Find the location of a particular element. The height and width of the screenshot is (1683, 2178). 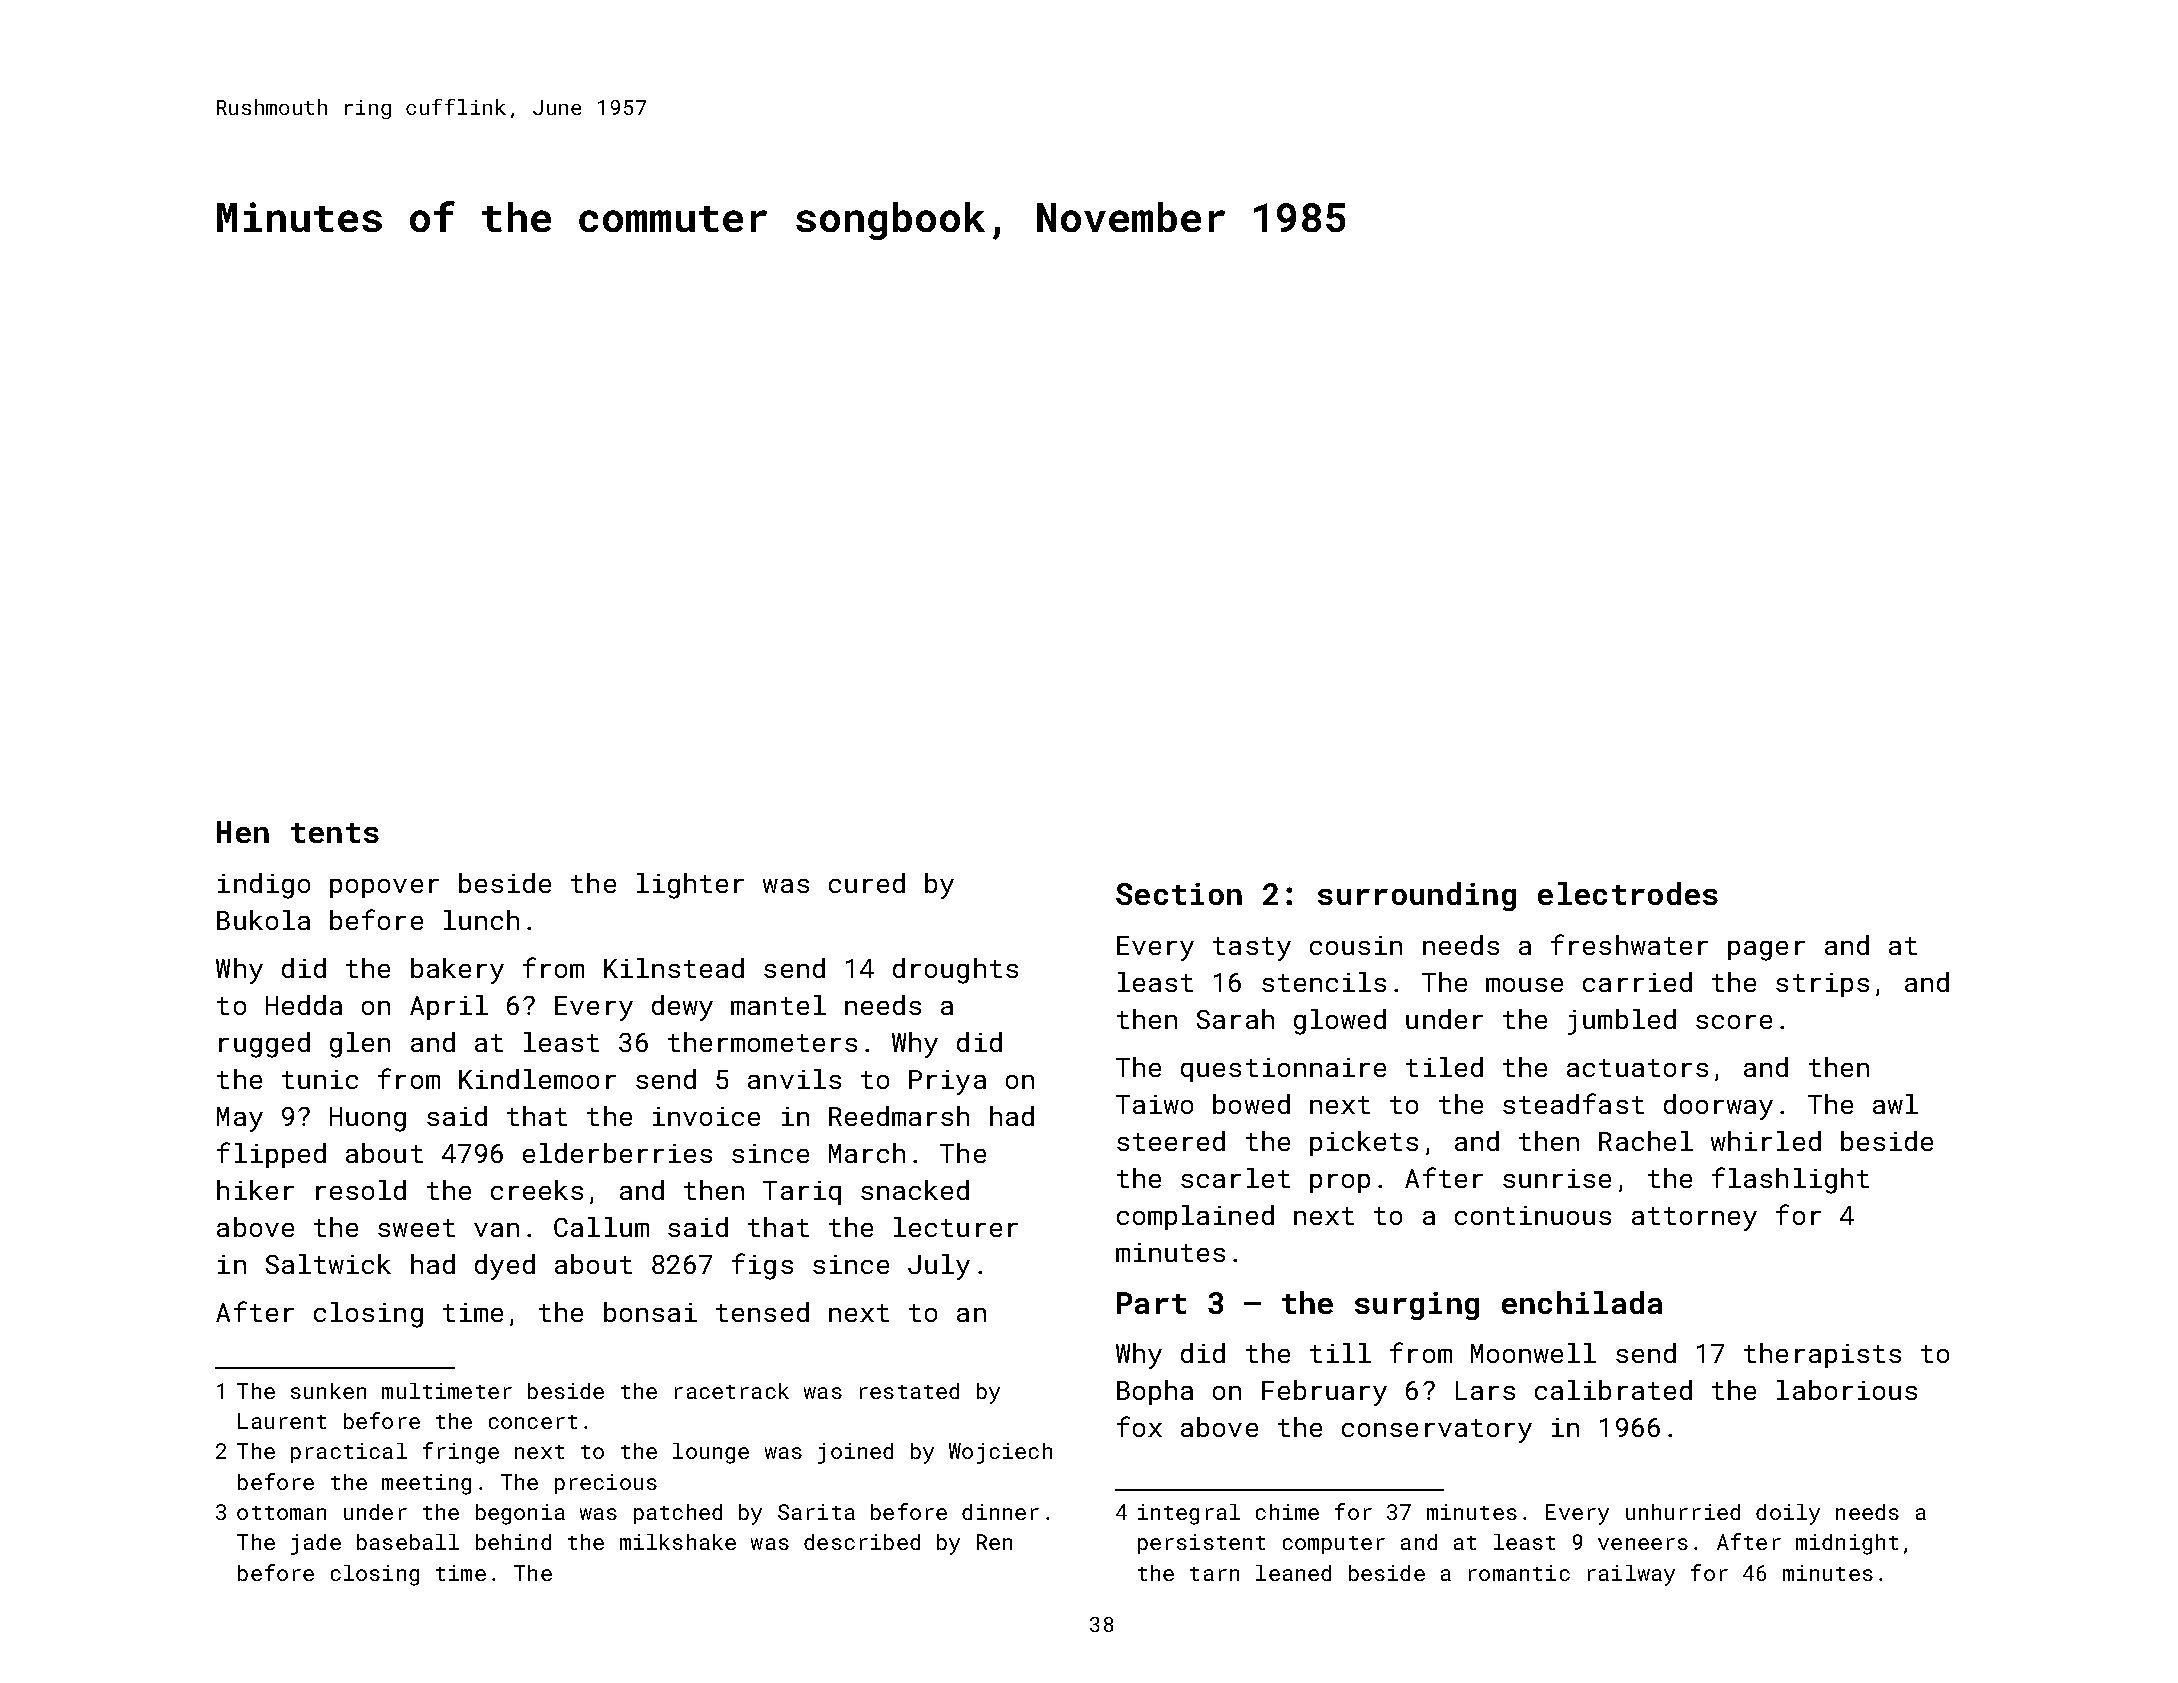

Kilnstead is located at coordinates (674, 968).
